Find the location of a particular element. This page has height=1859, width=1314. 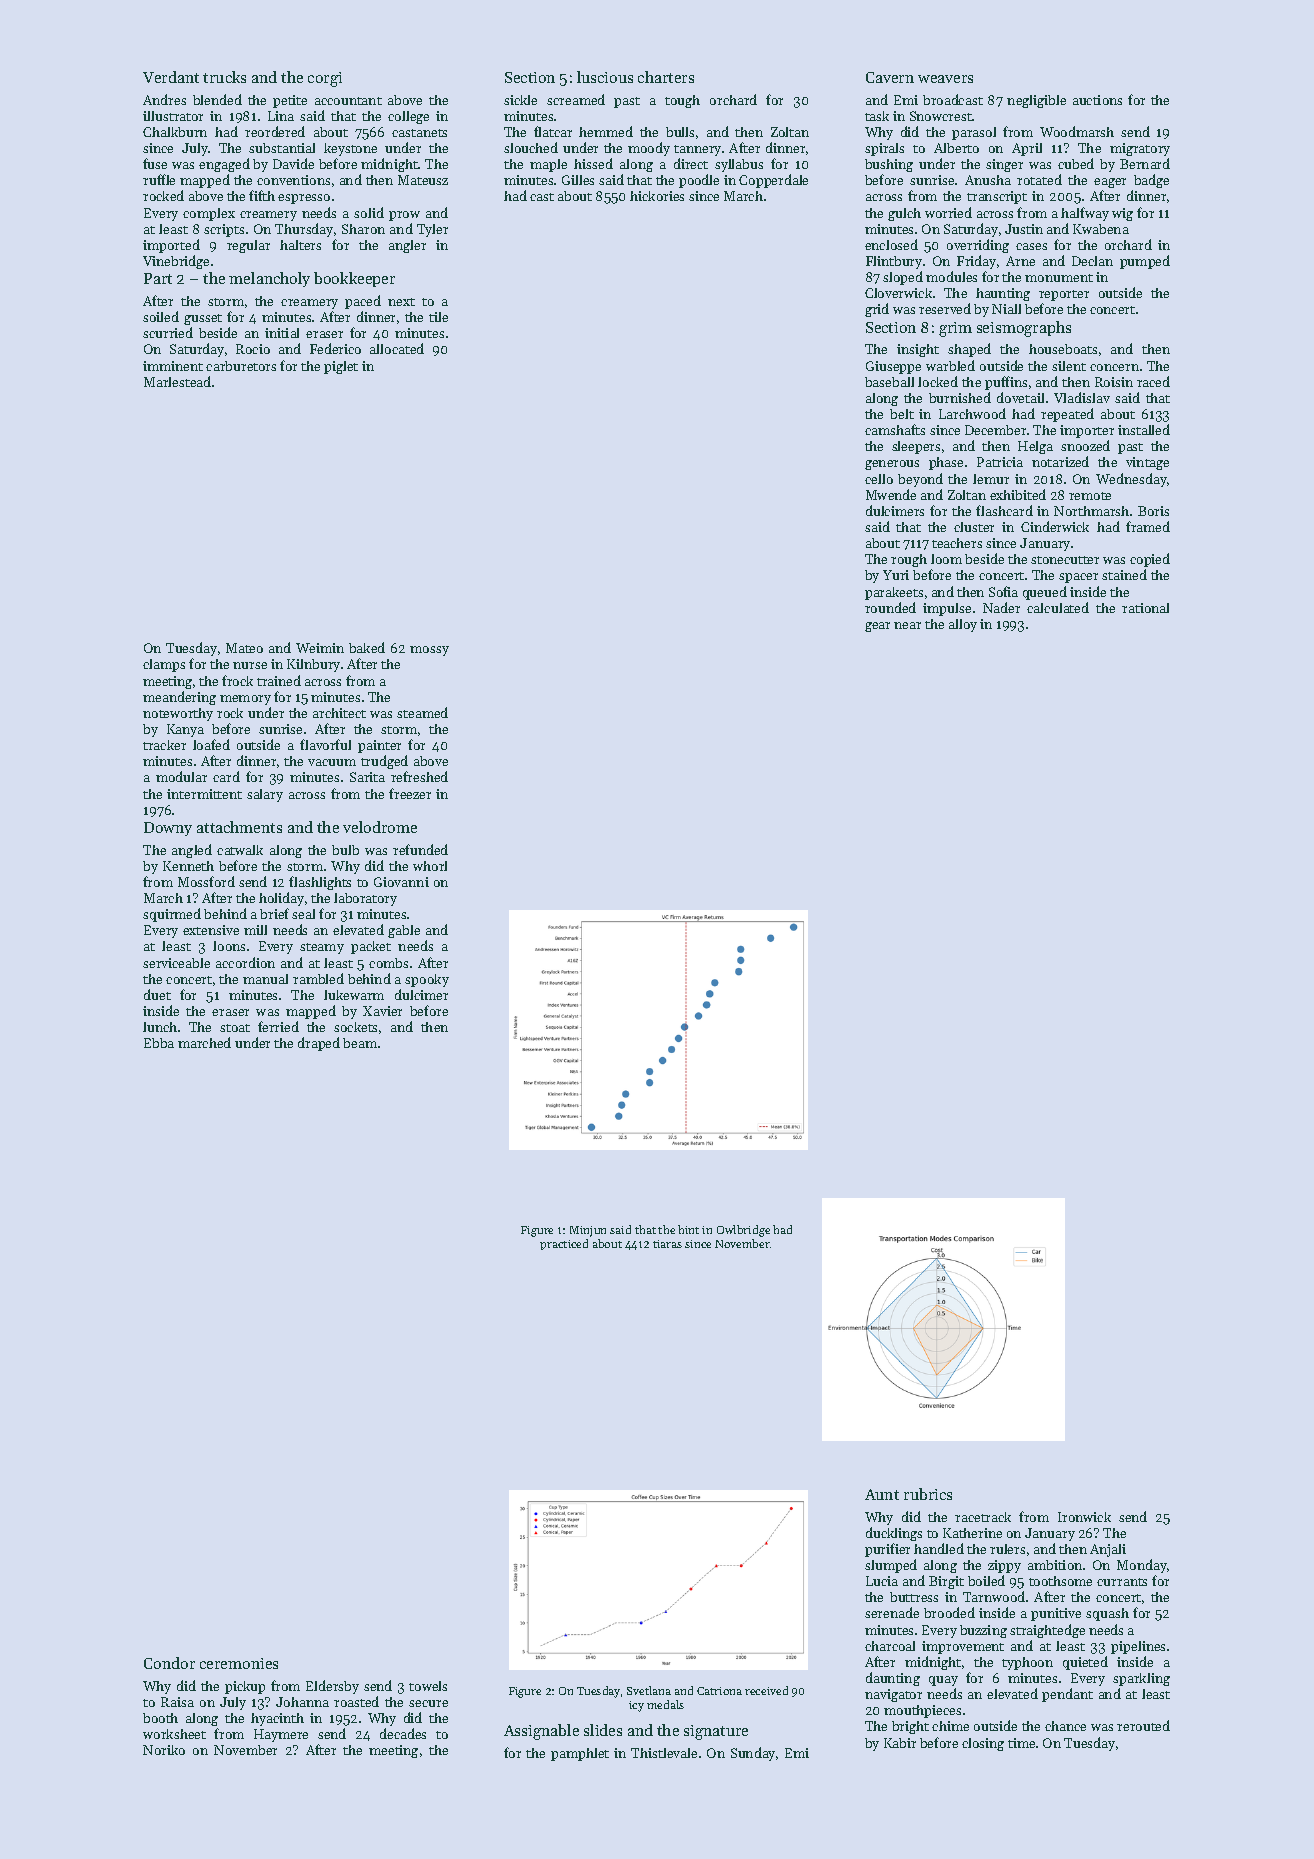

installed is located at coordinates (1144, 429).
